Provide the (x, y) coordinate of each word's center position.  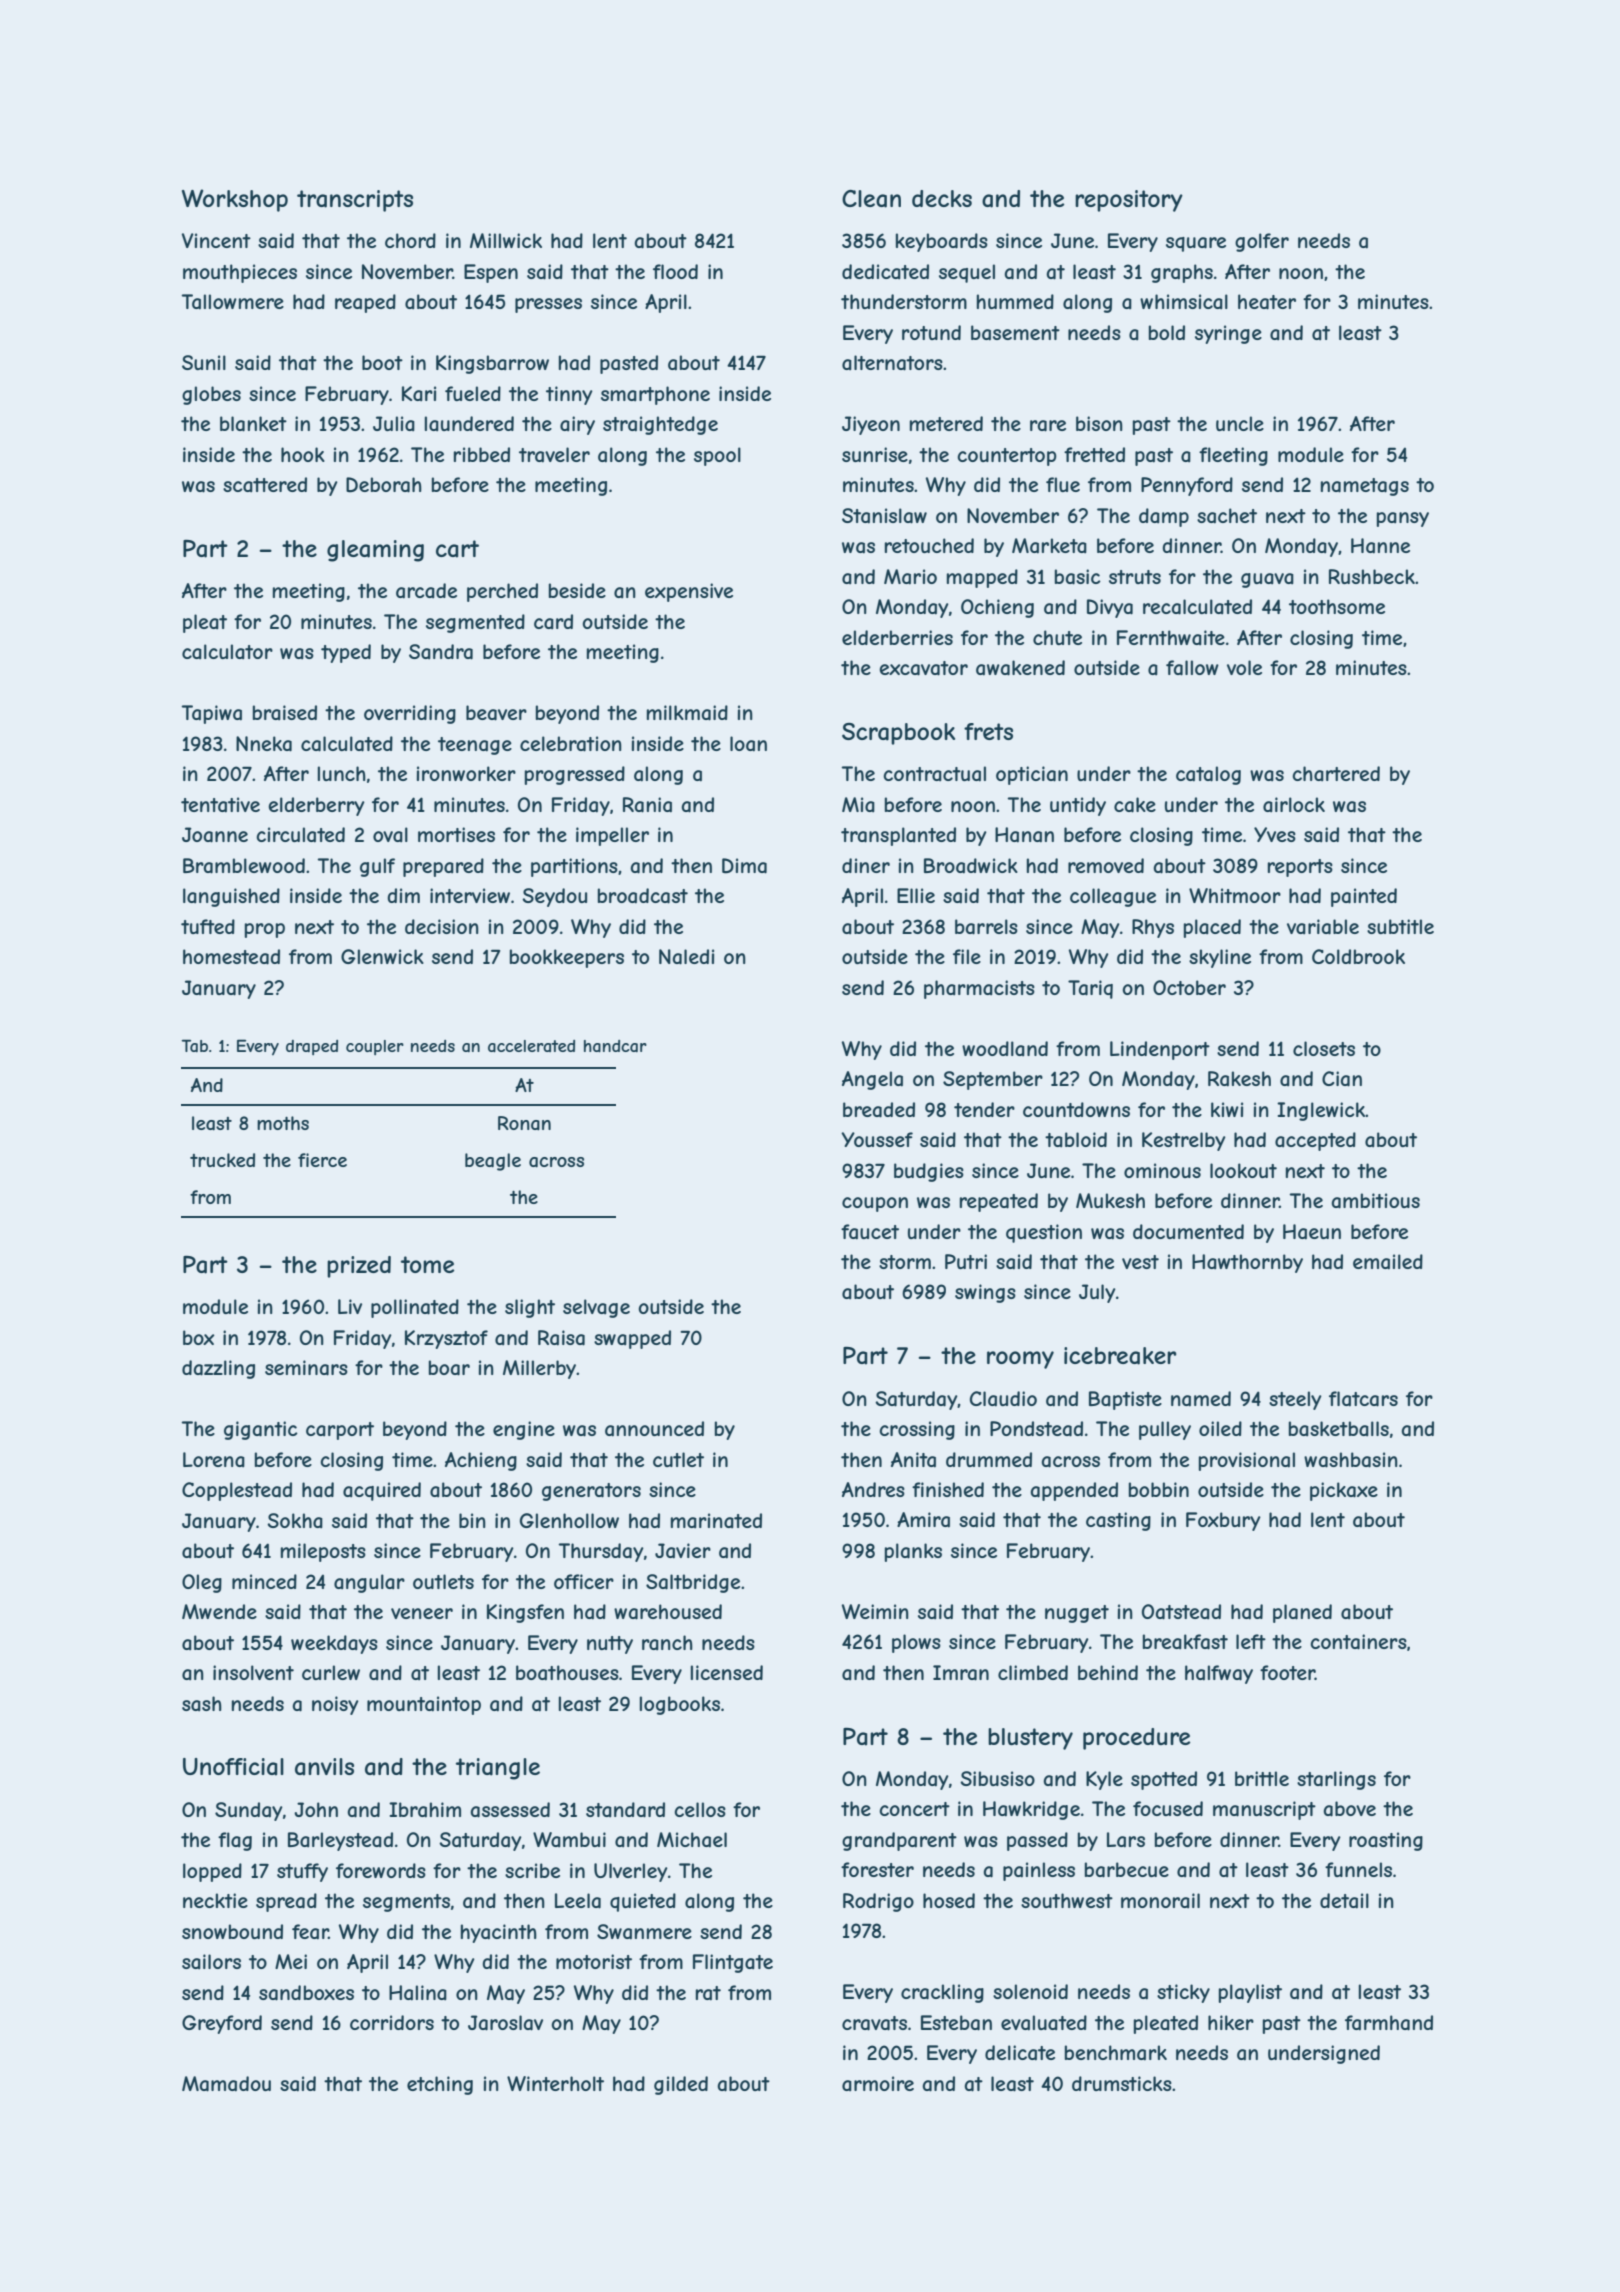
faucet (870, 1232)
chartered (1336, 773)
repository (1129, 201)
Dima (744, 866)
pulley (1165, 1430)
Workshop (235, 200)
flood (675, 271)
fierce (322, 1160)
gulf (377, 867)
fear (310, 1932)
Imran (961, 1673)
